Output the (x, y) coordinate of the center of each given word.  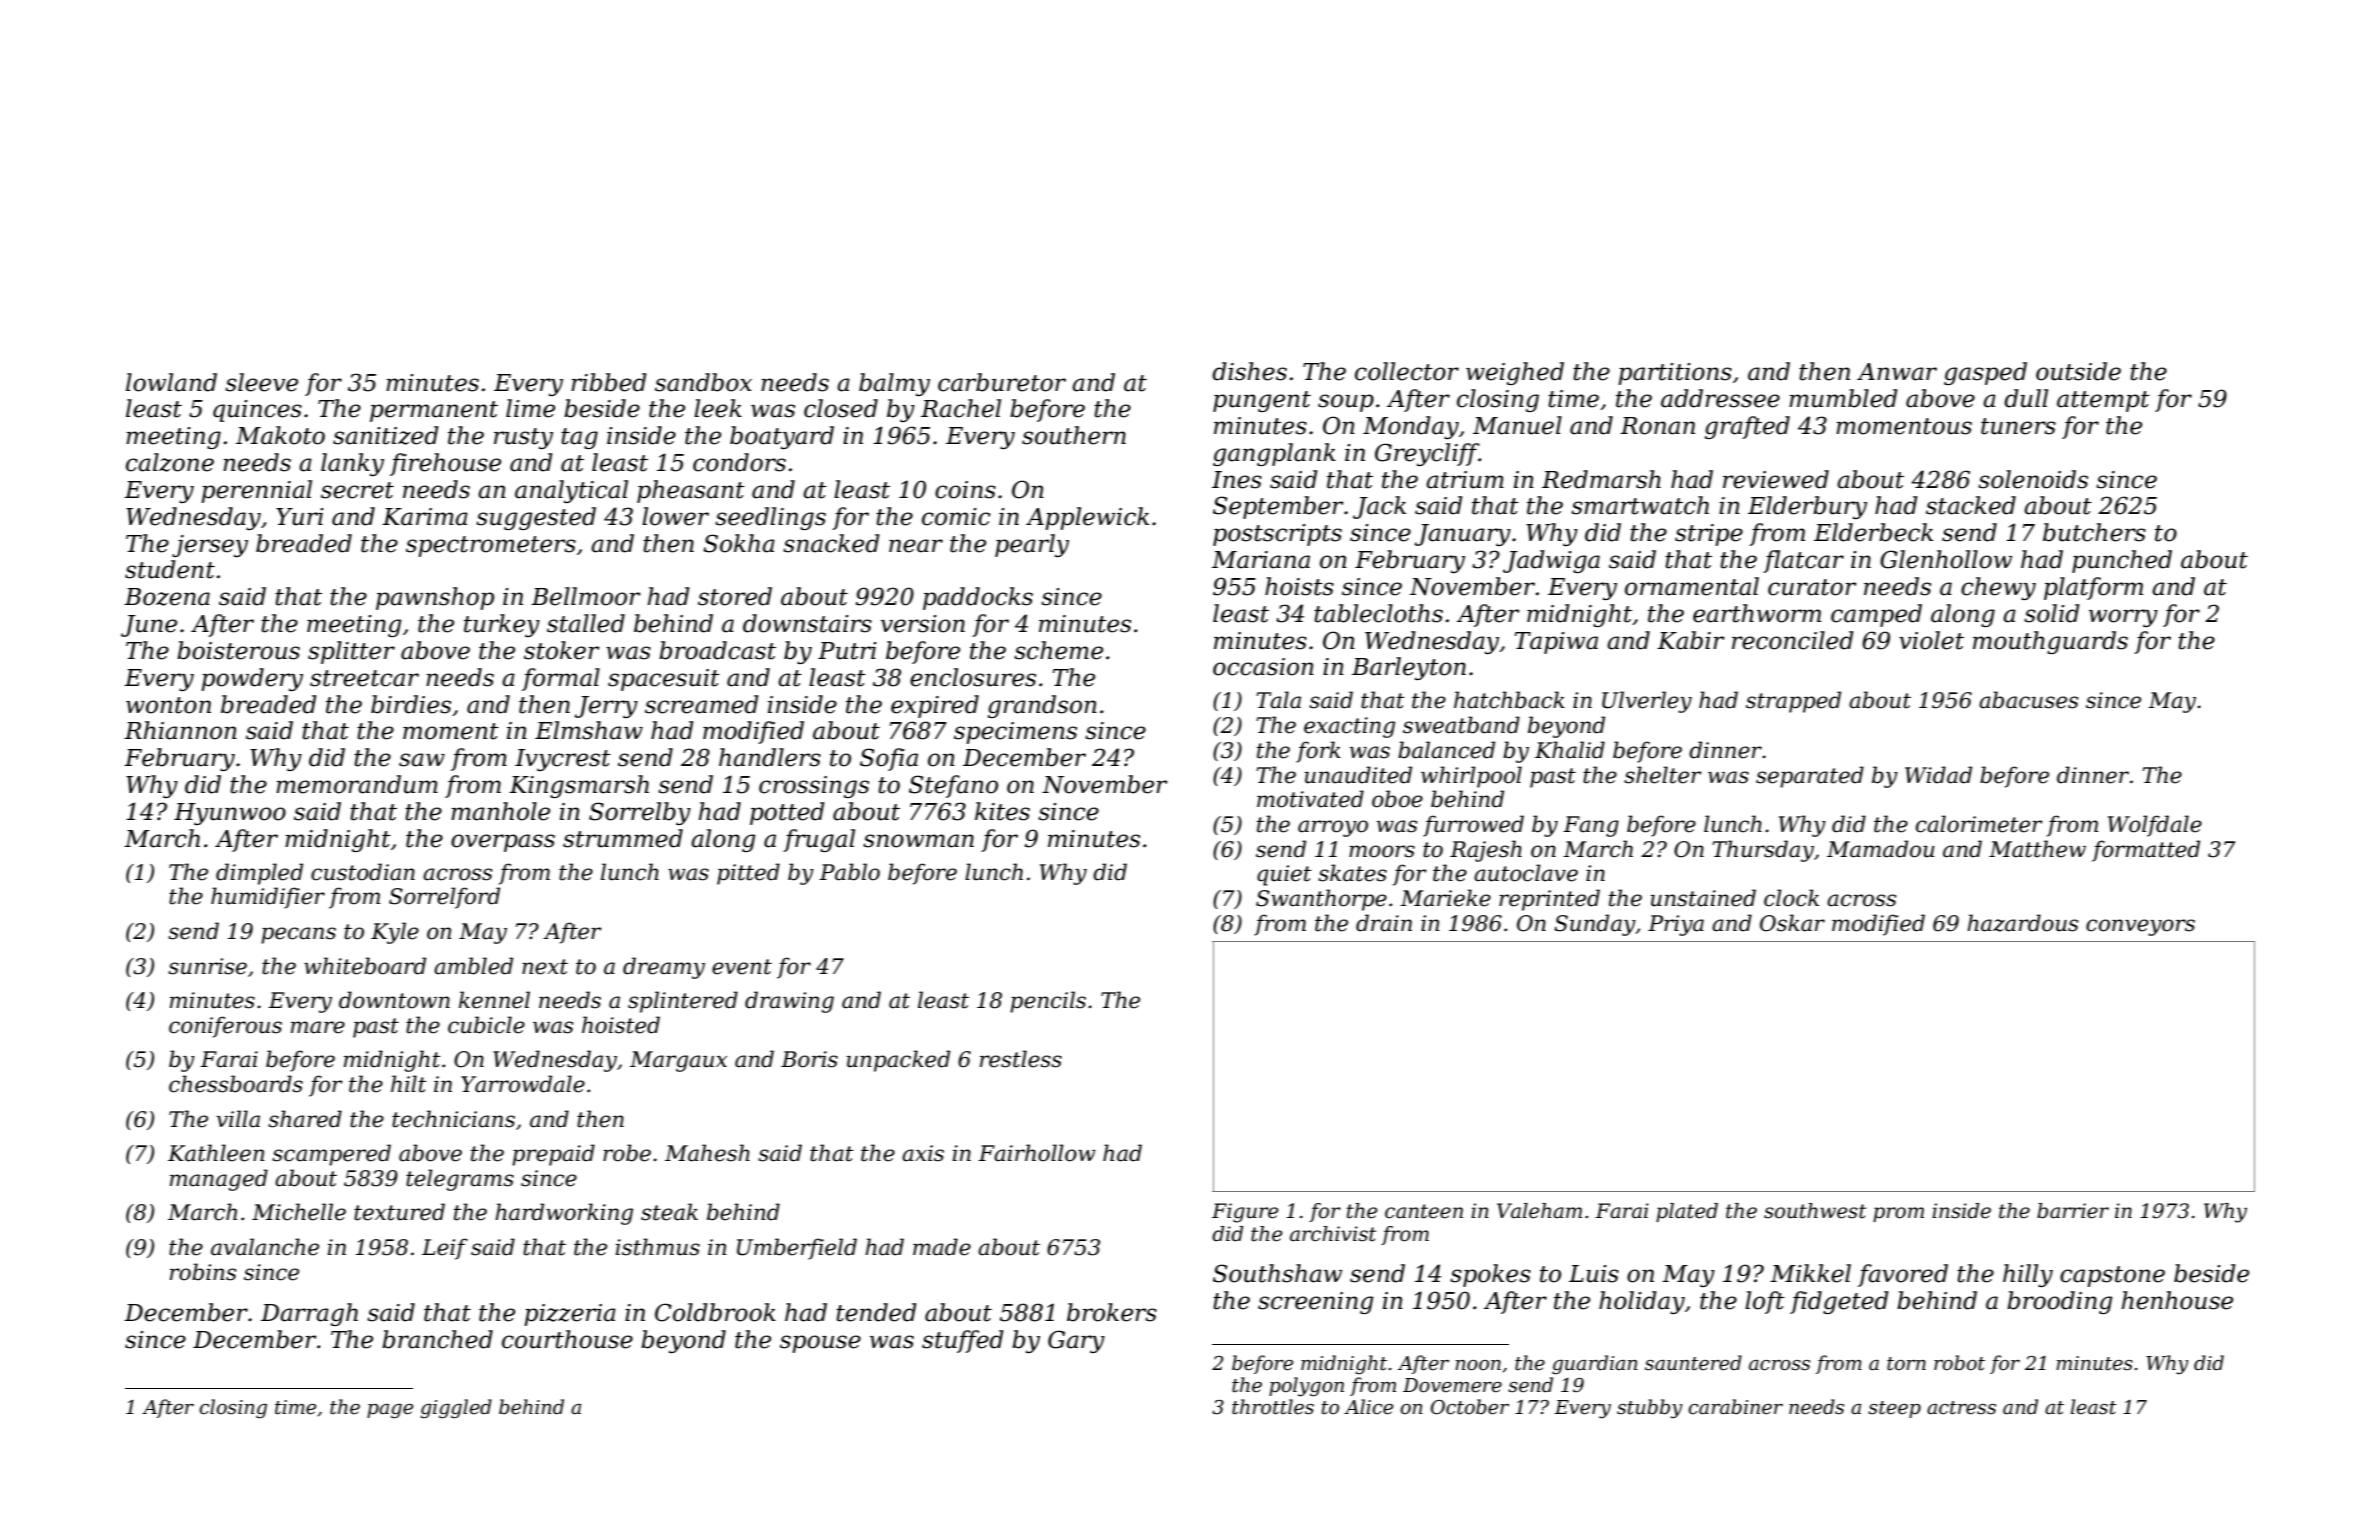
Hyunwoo (230, 814)
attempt (2103, 401)
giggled (456, 1409)
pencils (1048, 1002)
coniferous (225, 1027)
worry (2123, 618)
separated (1810, 777)
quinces (257, 411)
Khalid (1570, 750)
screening (1316, 1303)
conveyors (2140, 927)
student (170, 569)
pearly (1032, 545)
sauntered (1693, 1363)
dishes (1249, 371)
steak (669, 1212)
